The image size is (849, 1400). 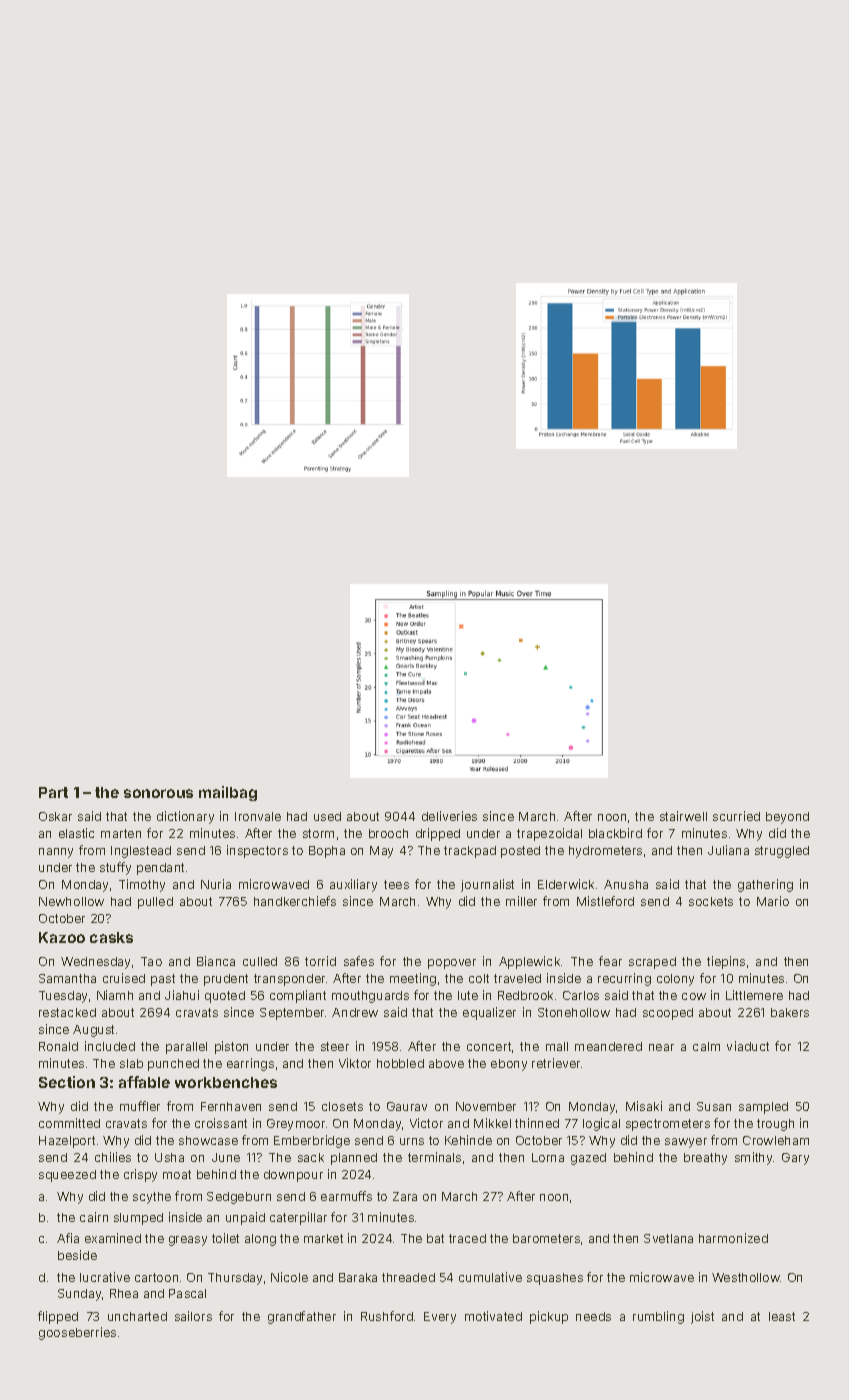 I want to click on beyond, so click(x=787, y=818).
